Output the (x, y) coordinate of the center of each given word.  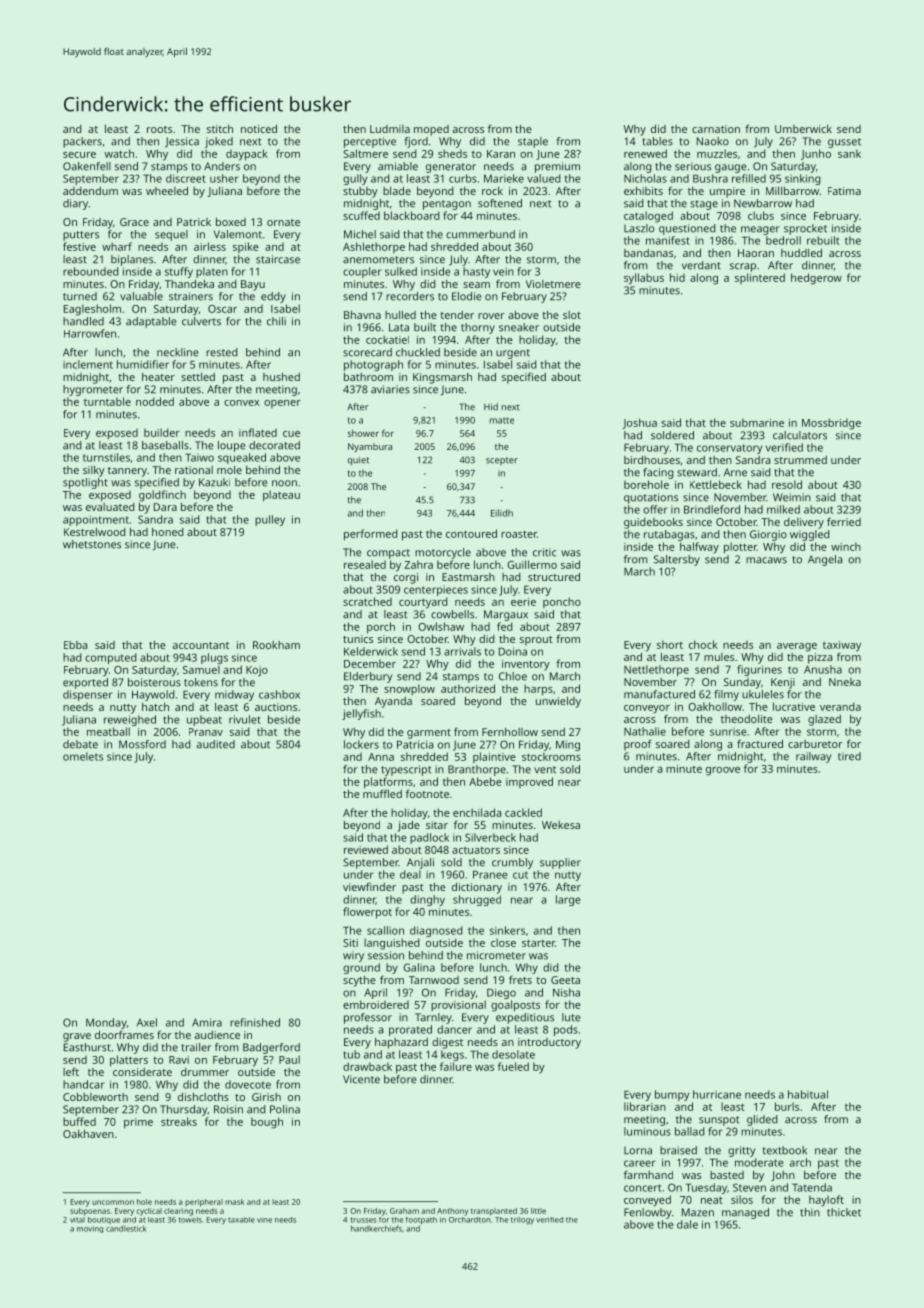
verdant (701, 265)
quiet (358, 461)
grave (77, 1037)
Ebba (75, 645)
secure (79, 155)
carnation (716, 129)
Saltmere (365, 153)
